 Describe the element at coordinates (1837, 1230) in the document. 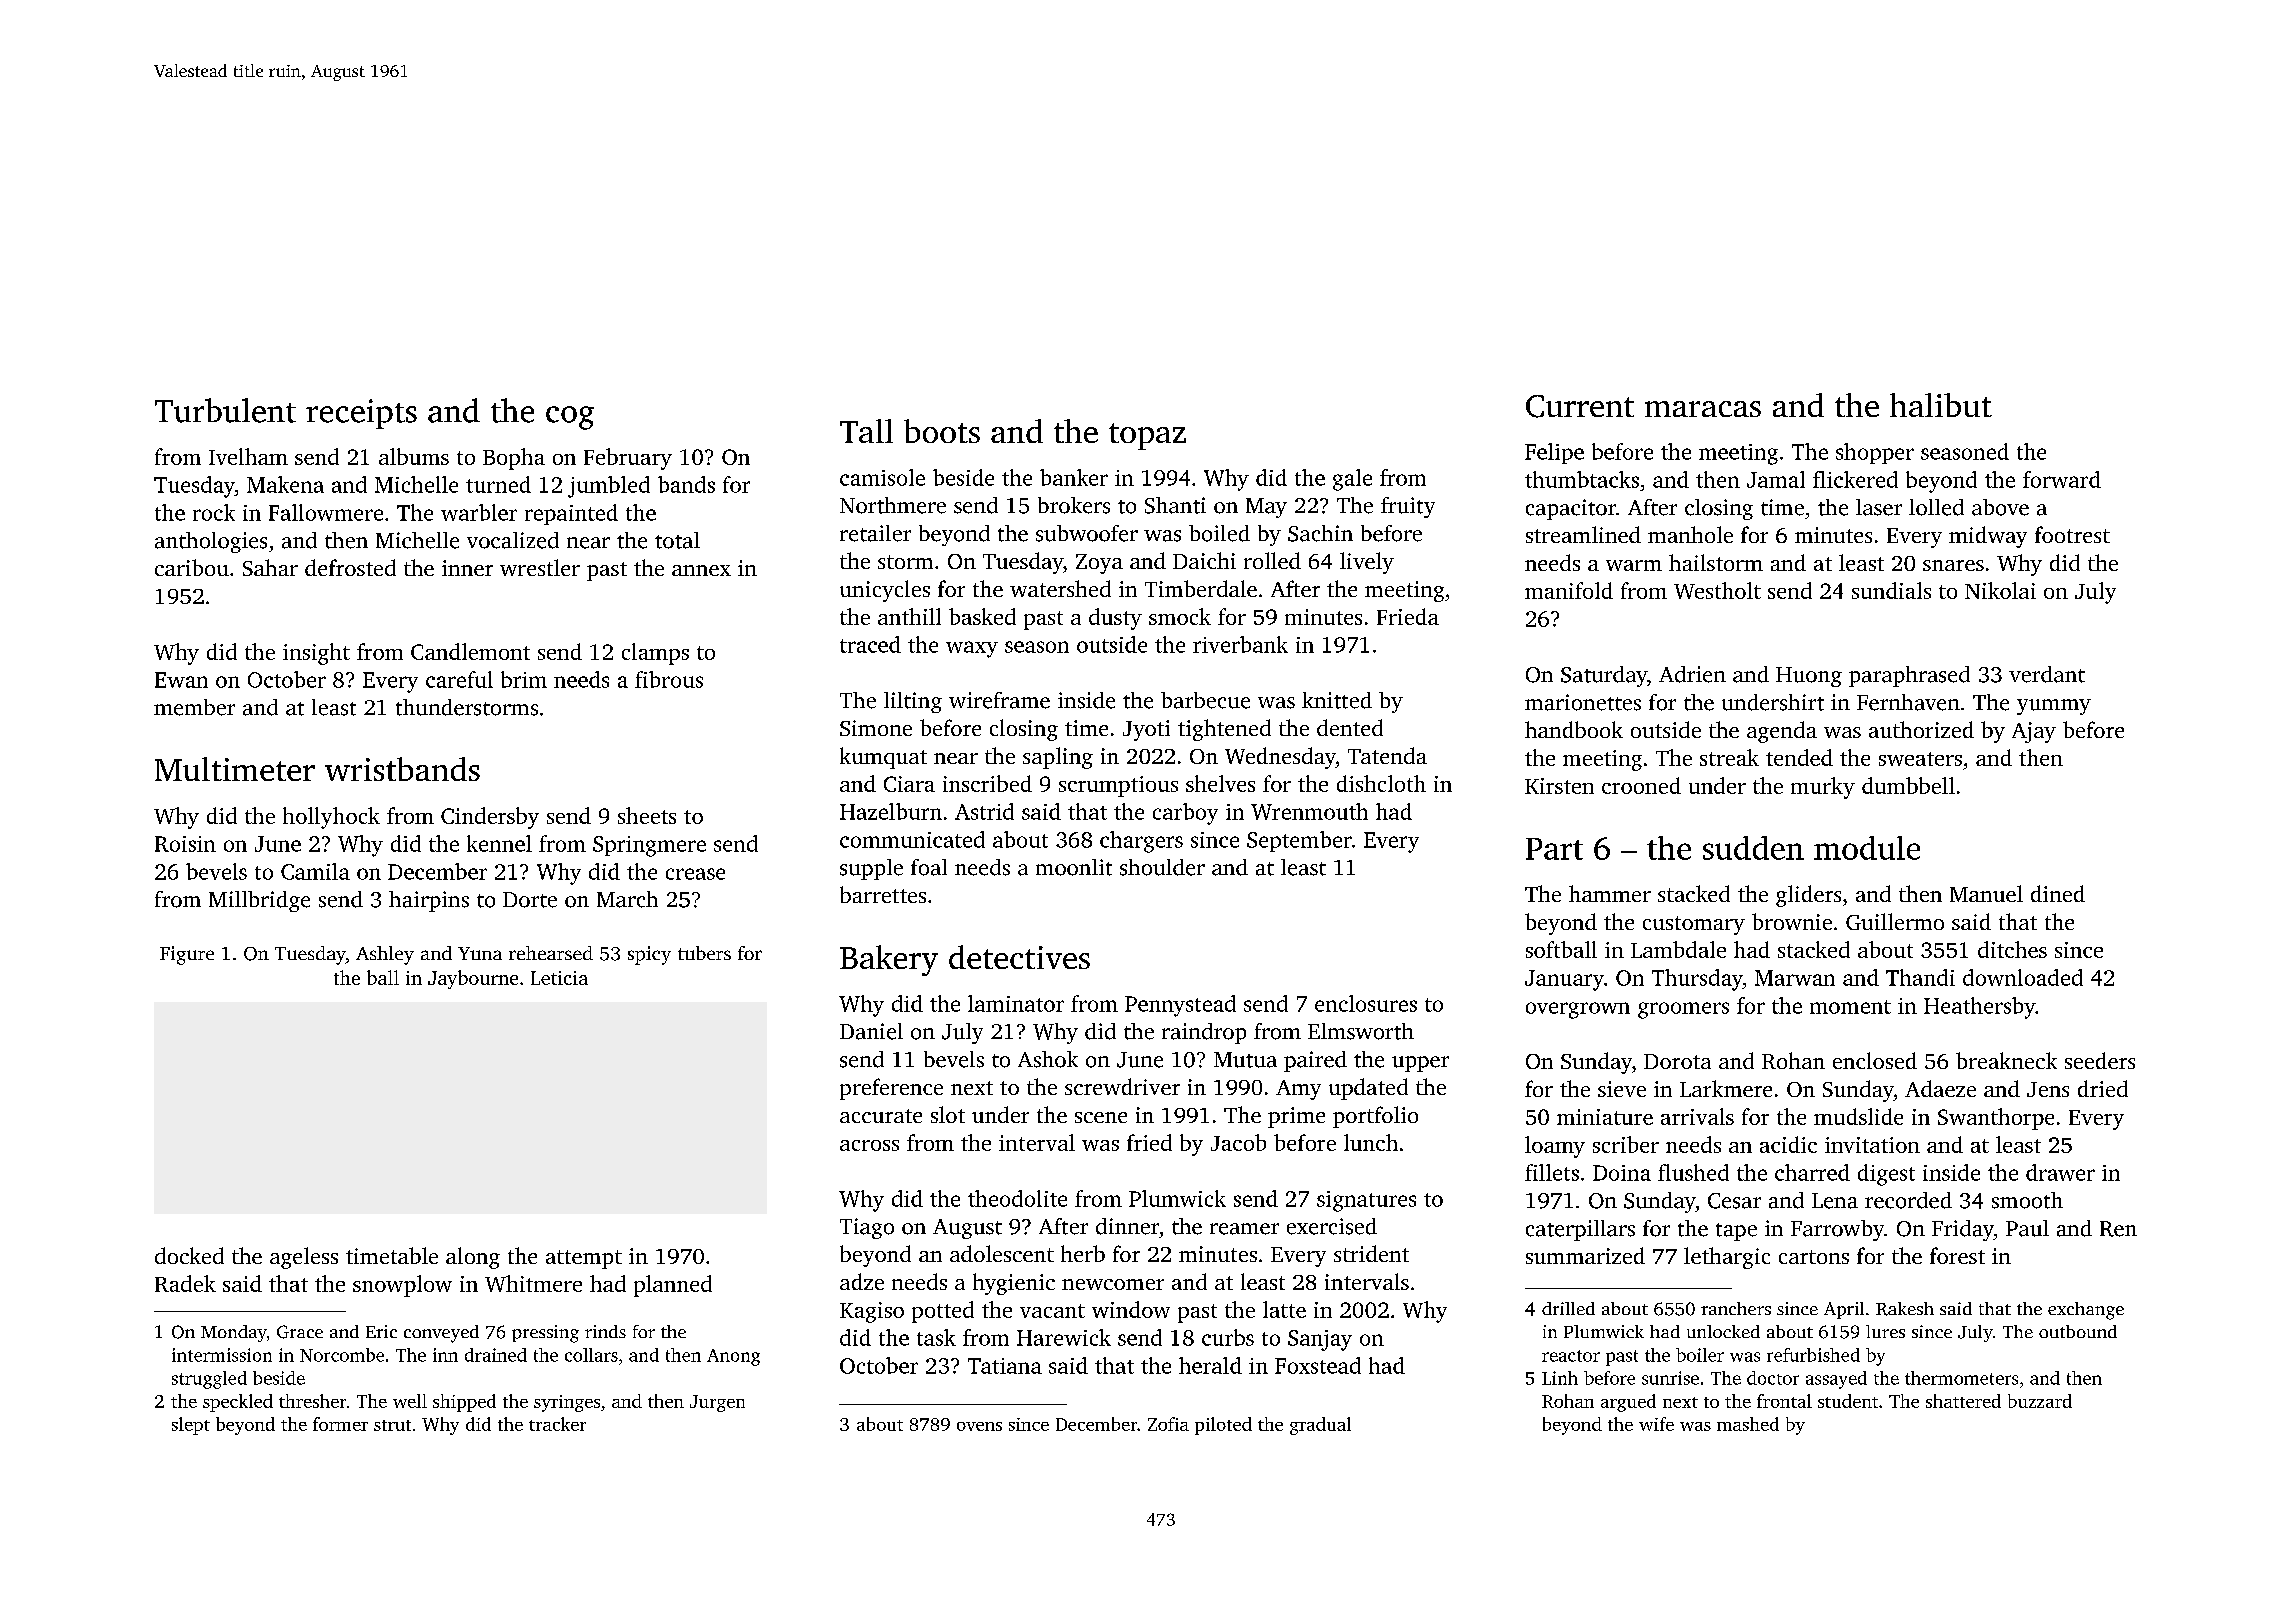

I see `Farrowby` at that location.
